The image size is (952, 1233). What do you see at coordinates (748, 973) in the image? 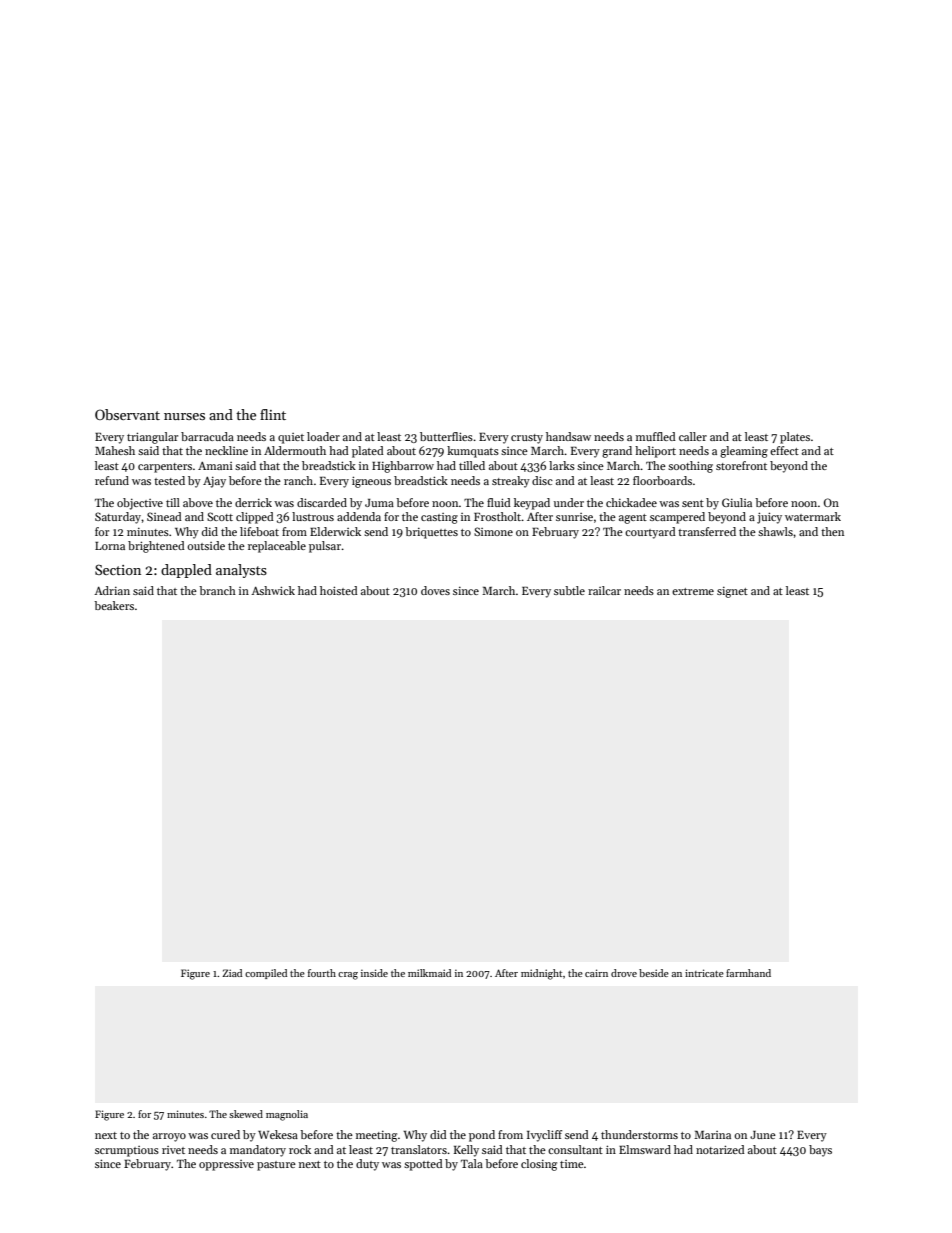
I see `farmhand` at bounding box center [748, 973].
